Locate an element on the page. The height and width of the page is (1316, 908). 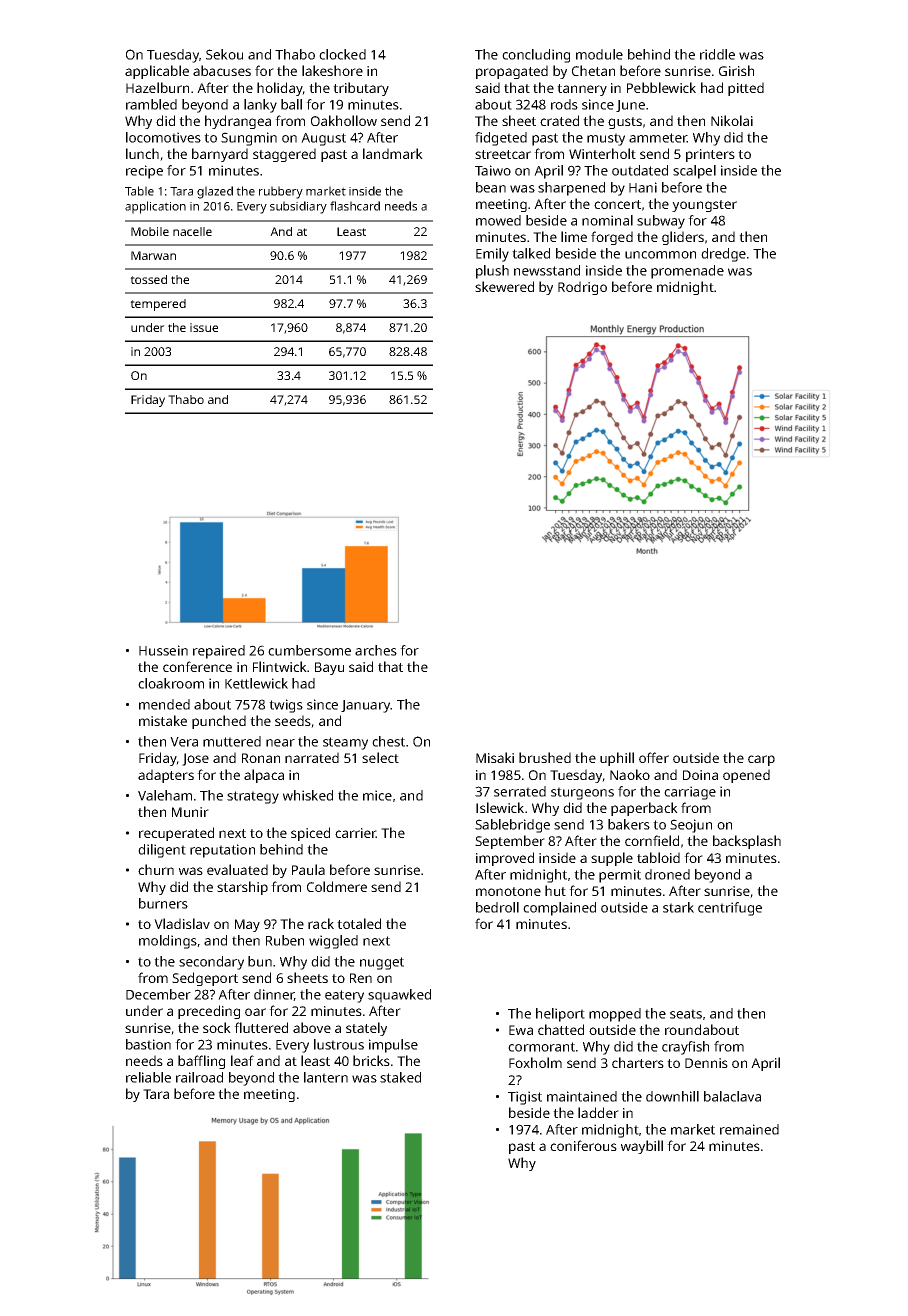
twigs is located at coordinates (286, 706).
